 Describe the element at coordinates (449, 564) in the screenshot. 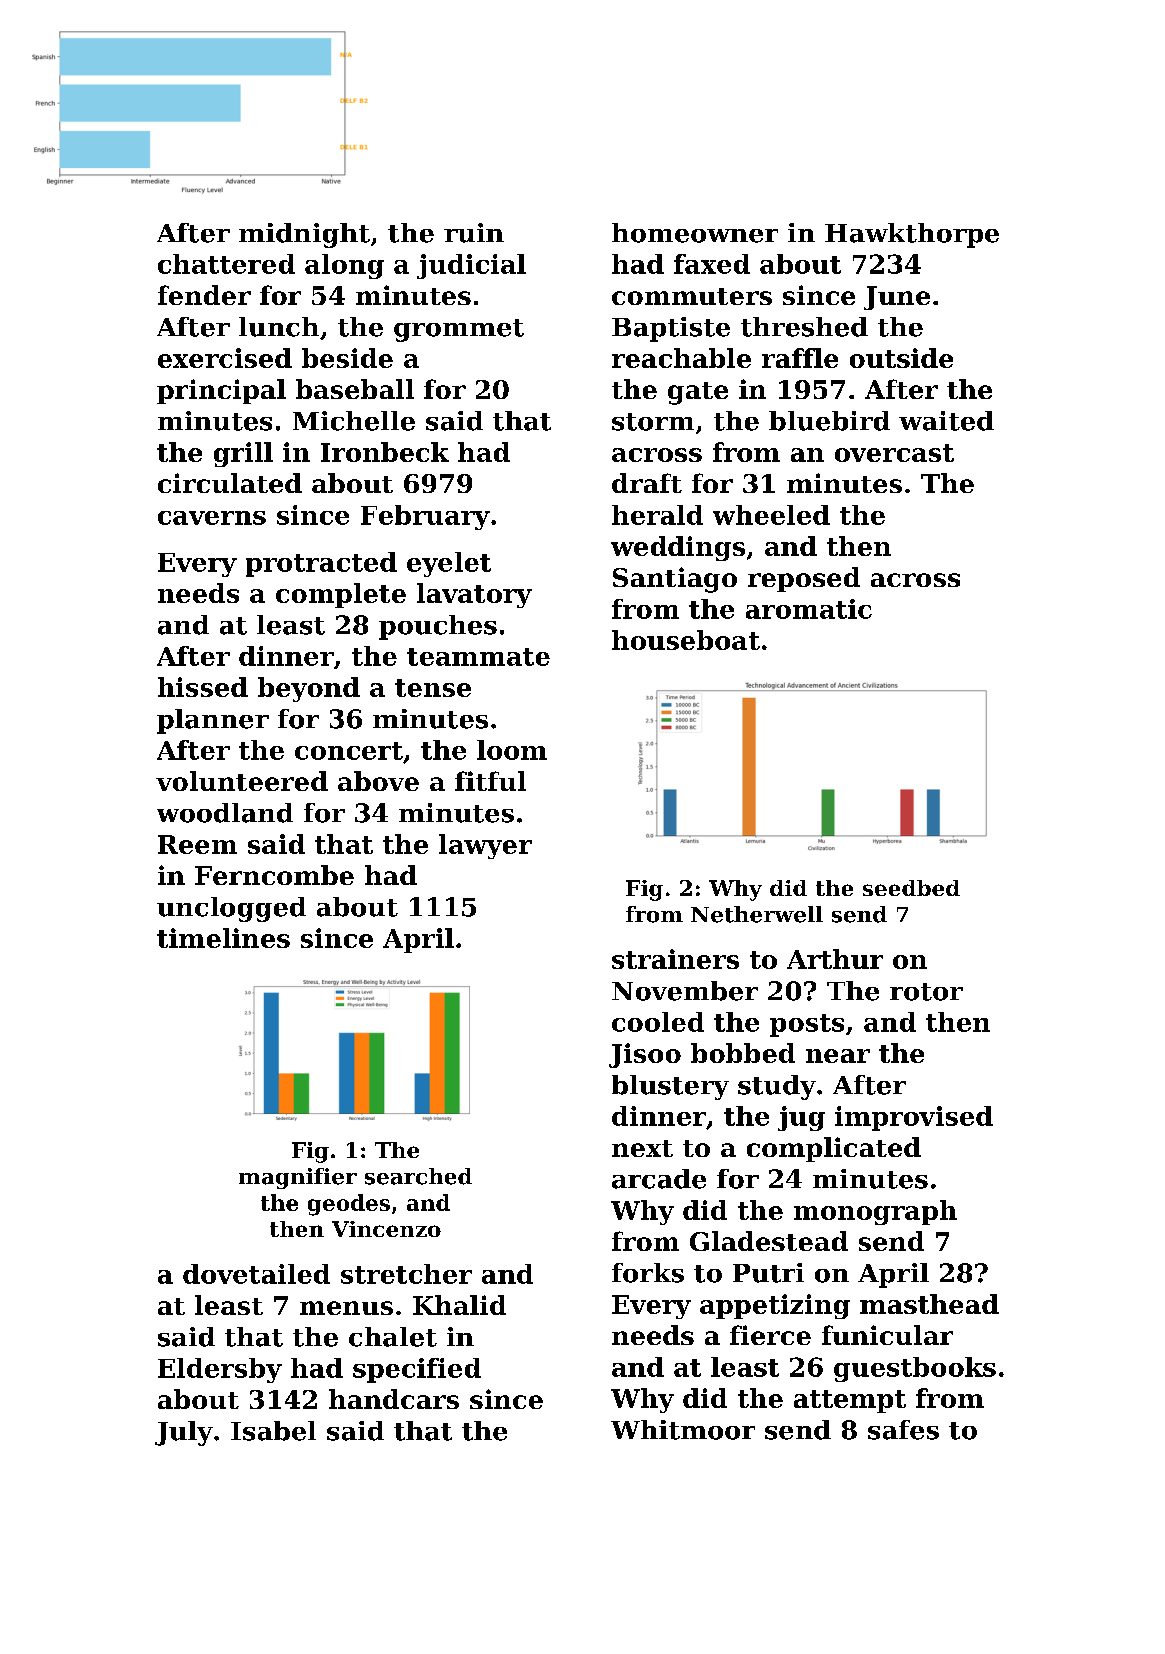

I see `eyelet` at that location.
